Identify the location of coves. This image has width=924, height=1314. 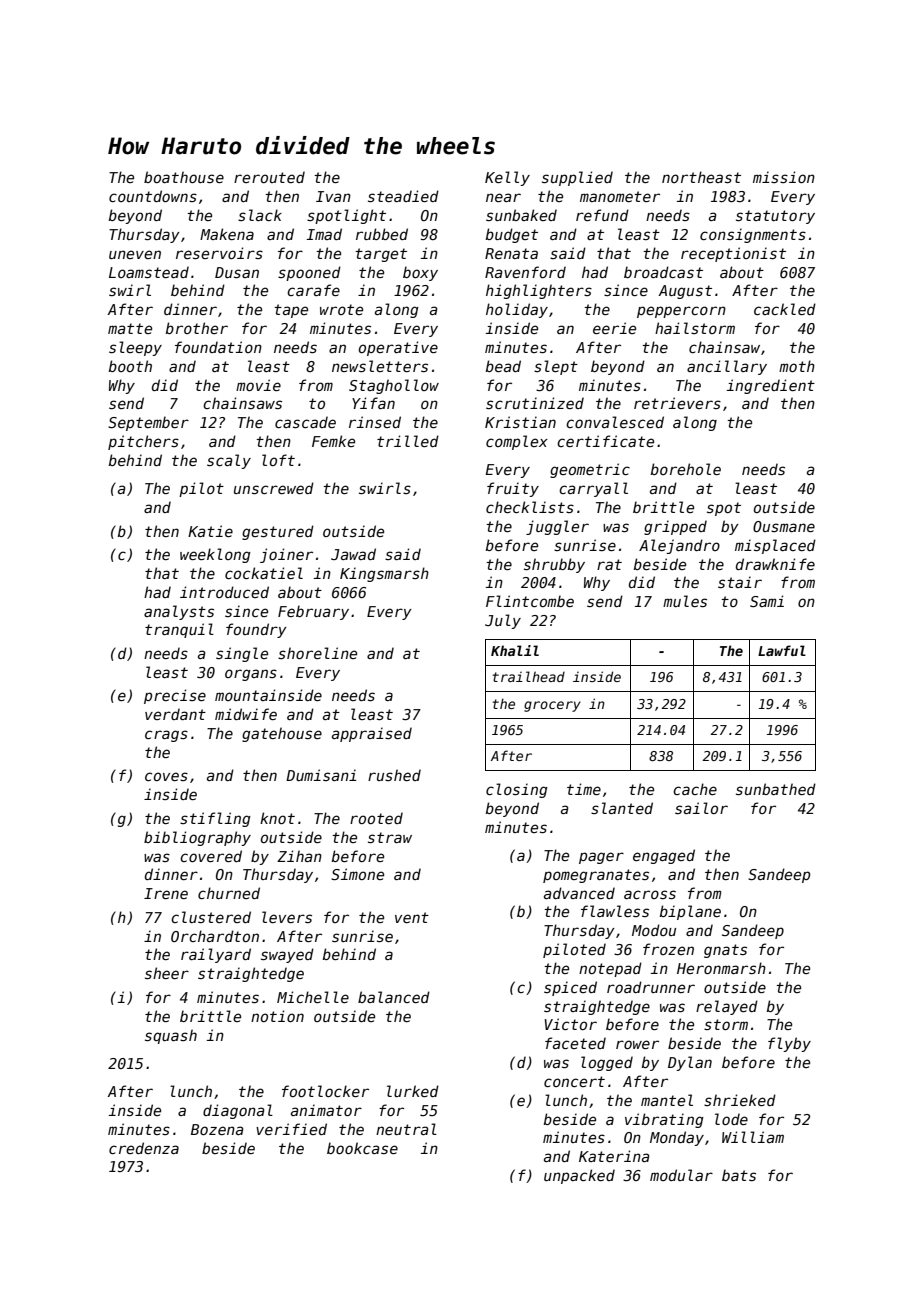
(166, 776).
